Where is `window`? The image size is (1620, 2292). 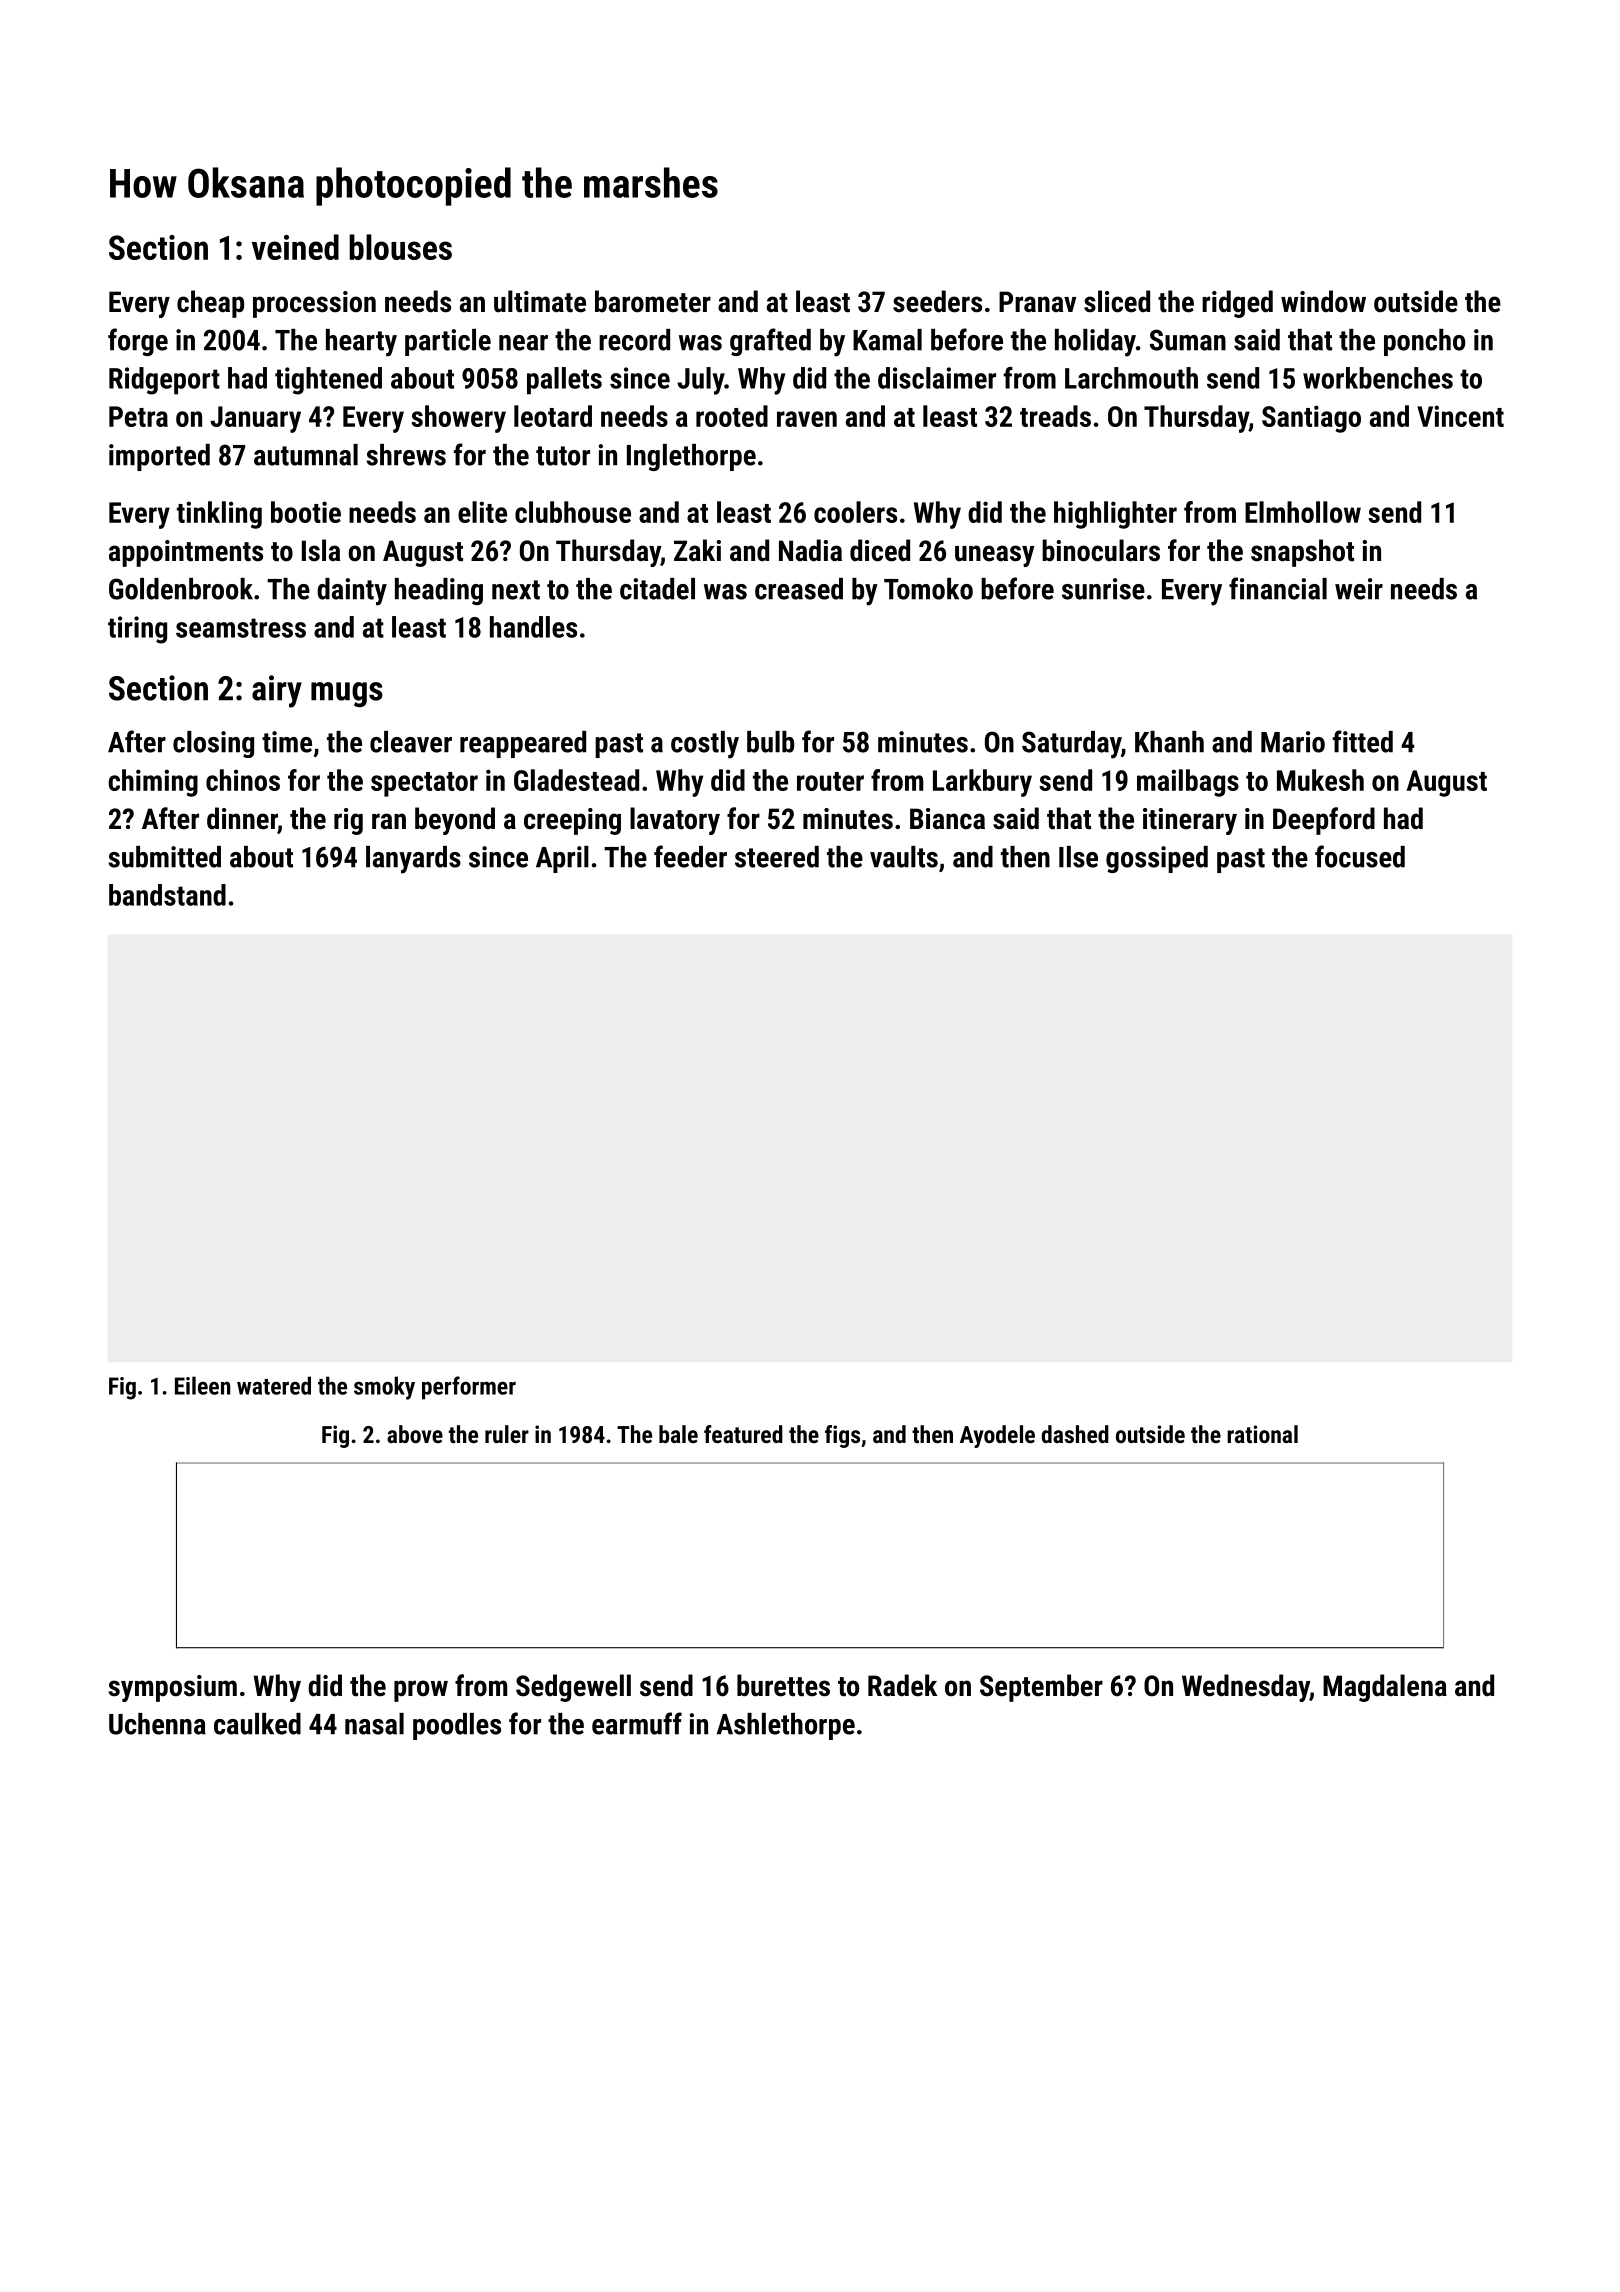
window is located at coordinates (1323, 301).
